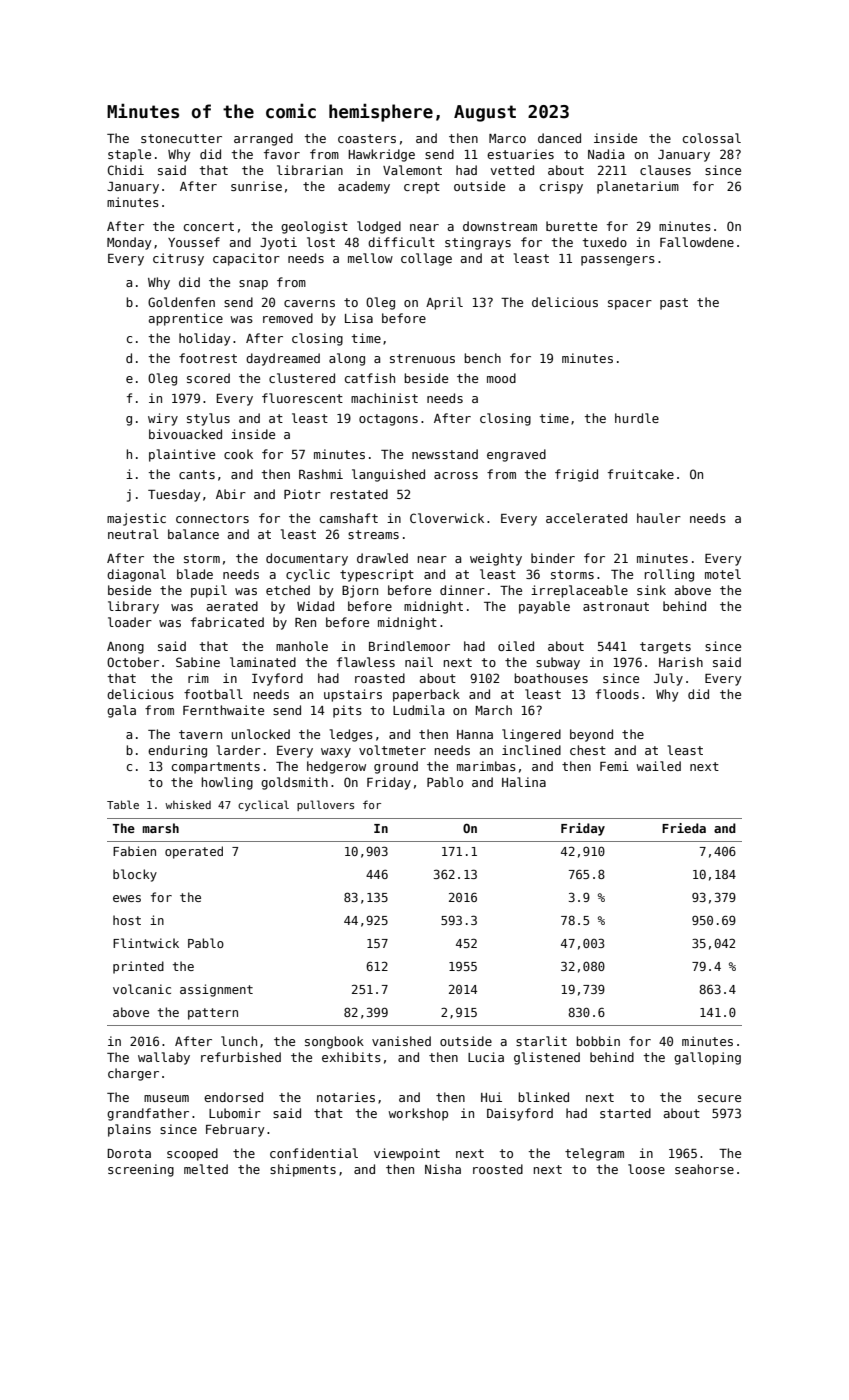 The image size is (849, 1400). What do you see at coordinates (547, 1058) in the screenshot?
I see `glistened` at bounding box center [547, 1058].
